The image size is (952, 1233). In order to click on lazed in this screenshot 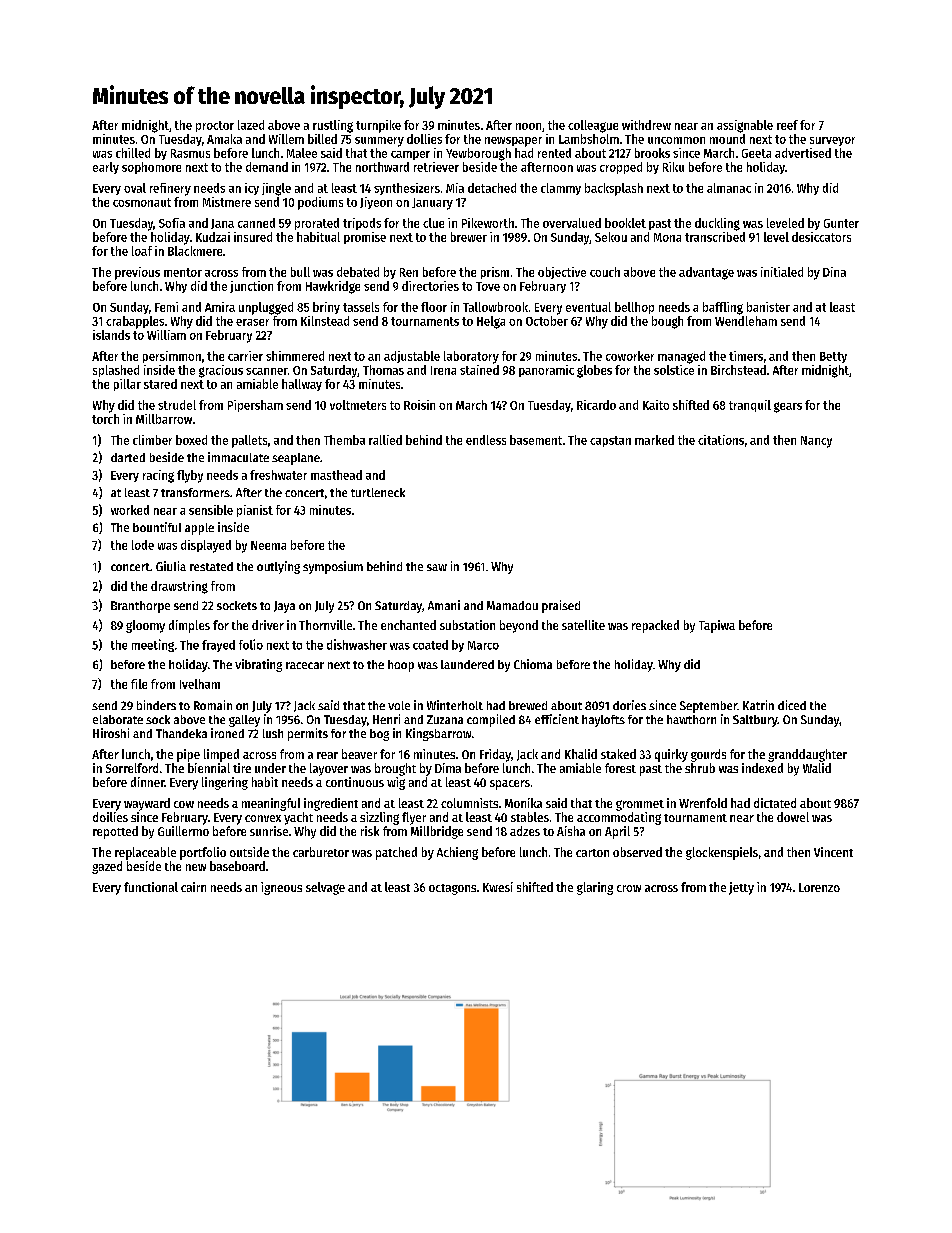, I will do `click(251, 125)`.
